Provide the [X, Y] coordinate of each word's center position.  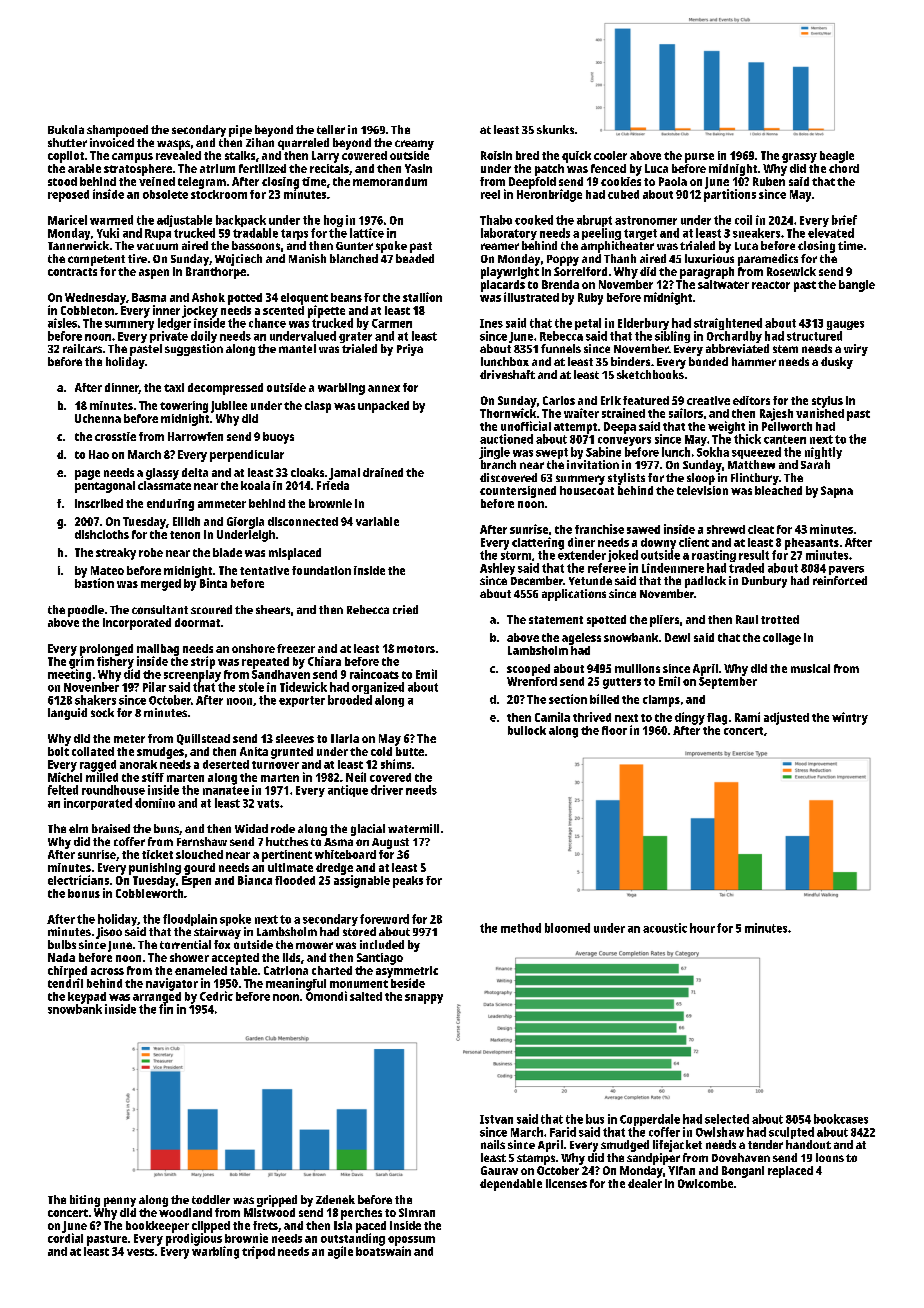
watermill [413, 828]
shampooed [117, 131]
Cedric [216, 996]
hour [702, 928]
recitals [329, 168]
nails [493, 1144]
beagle [837, 157]
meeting [69, 675]
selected [727, 1119]
